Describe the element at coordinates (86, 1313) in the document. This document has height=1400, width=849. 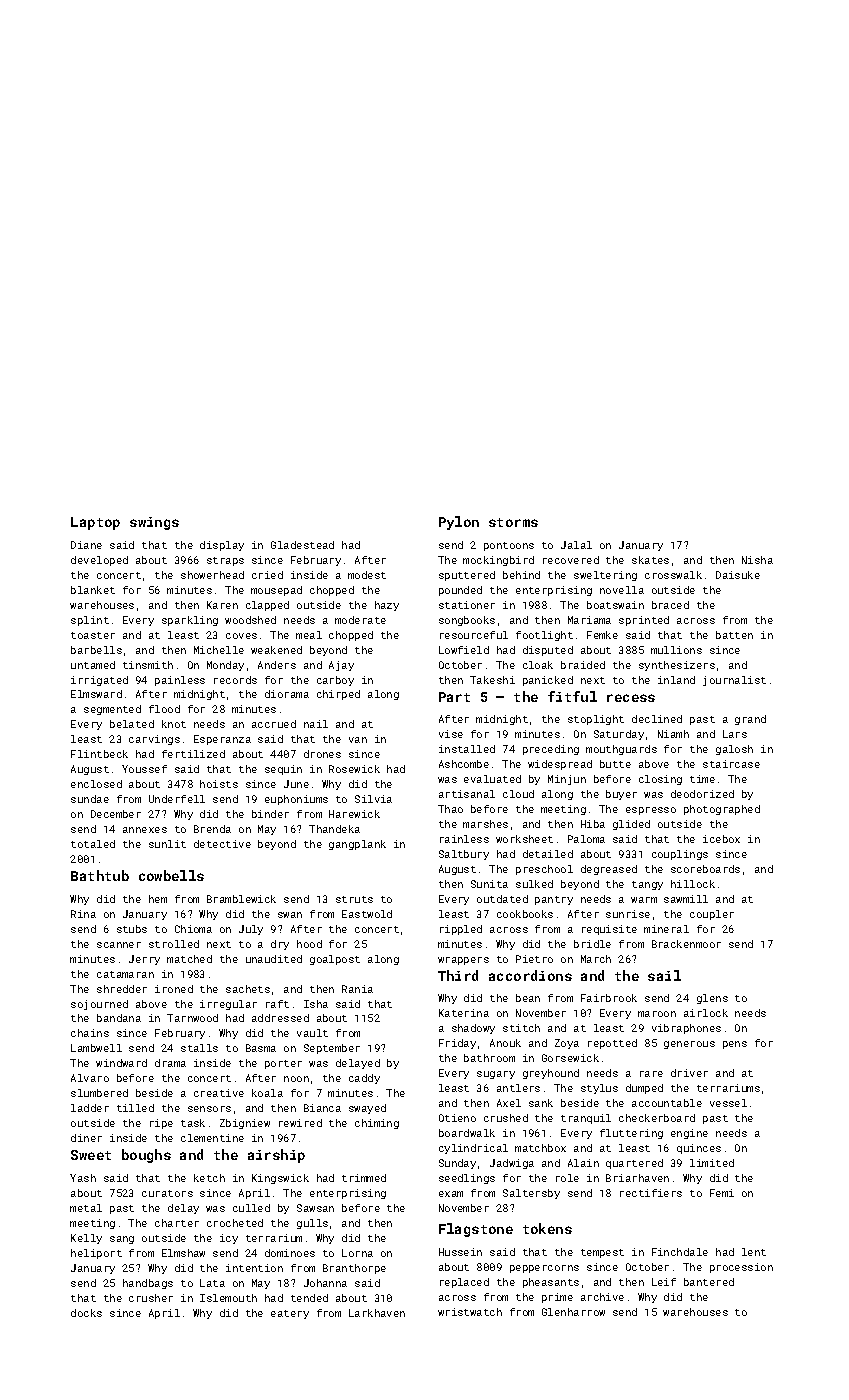
I see `docks` at that location.
